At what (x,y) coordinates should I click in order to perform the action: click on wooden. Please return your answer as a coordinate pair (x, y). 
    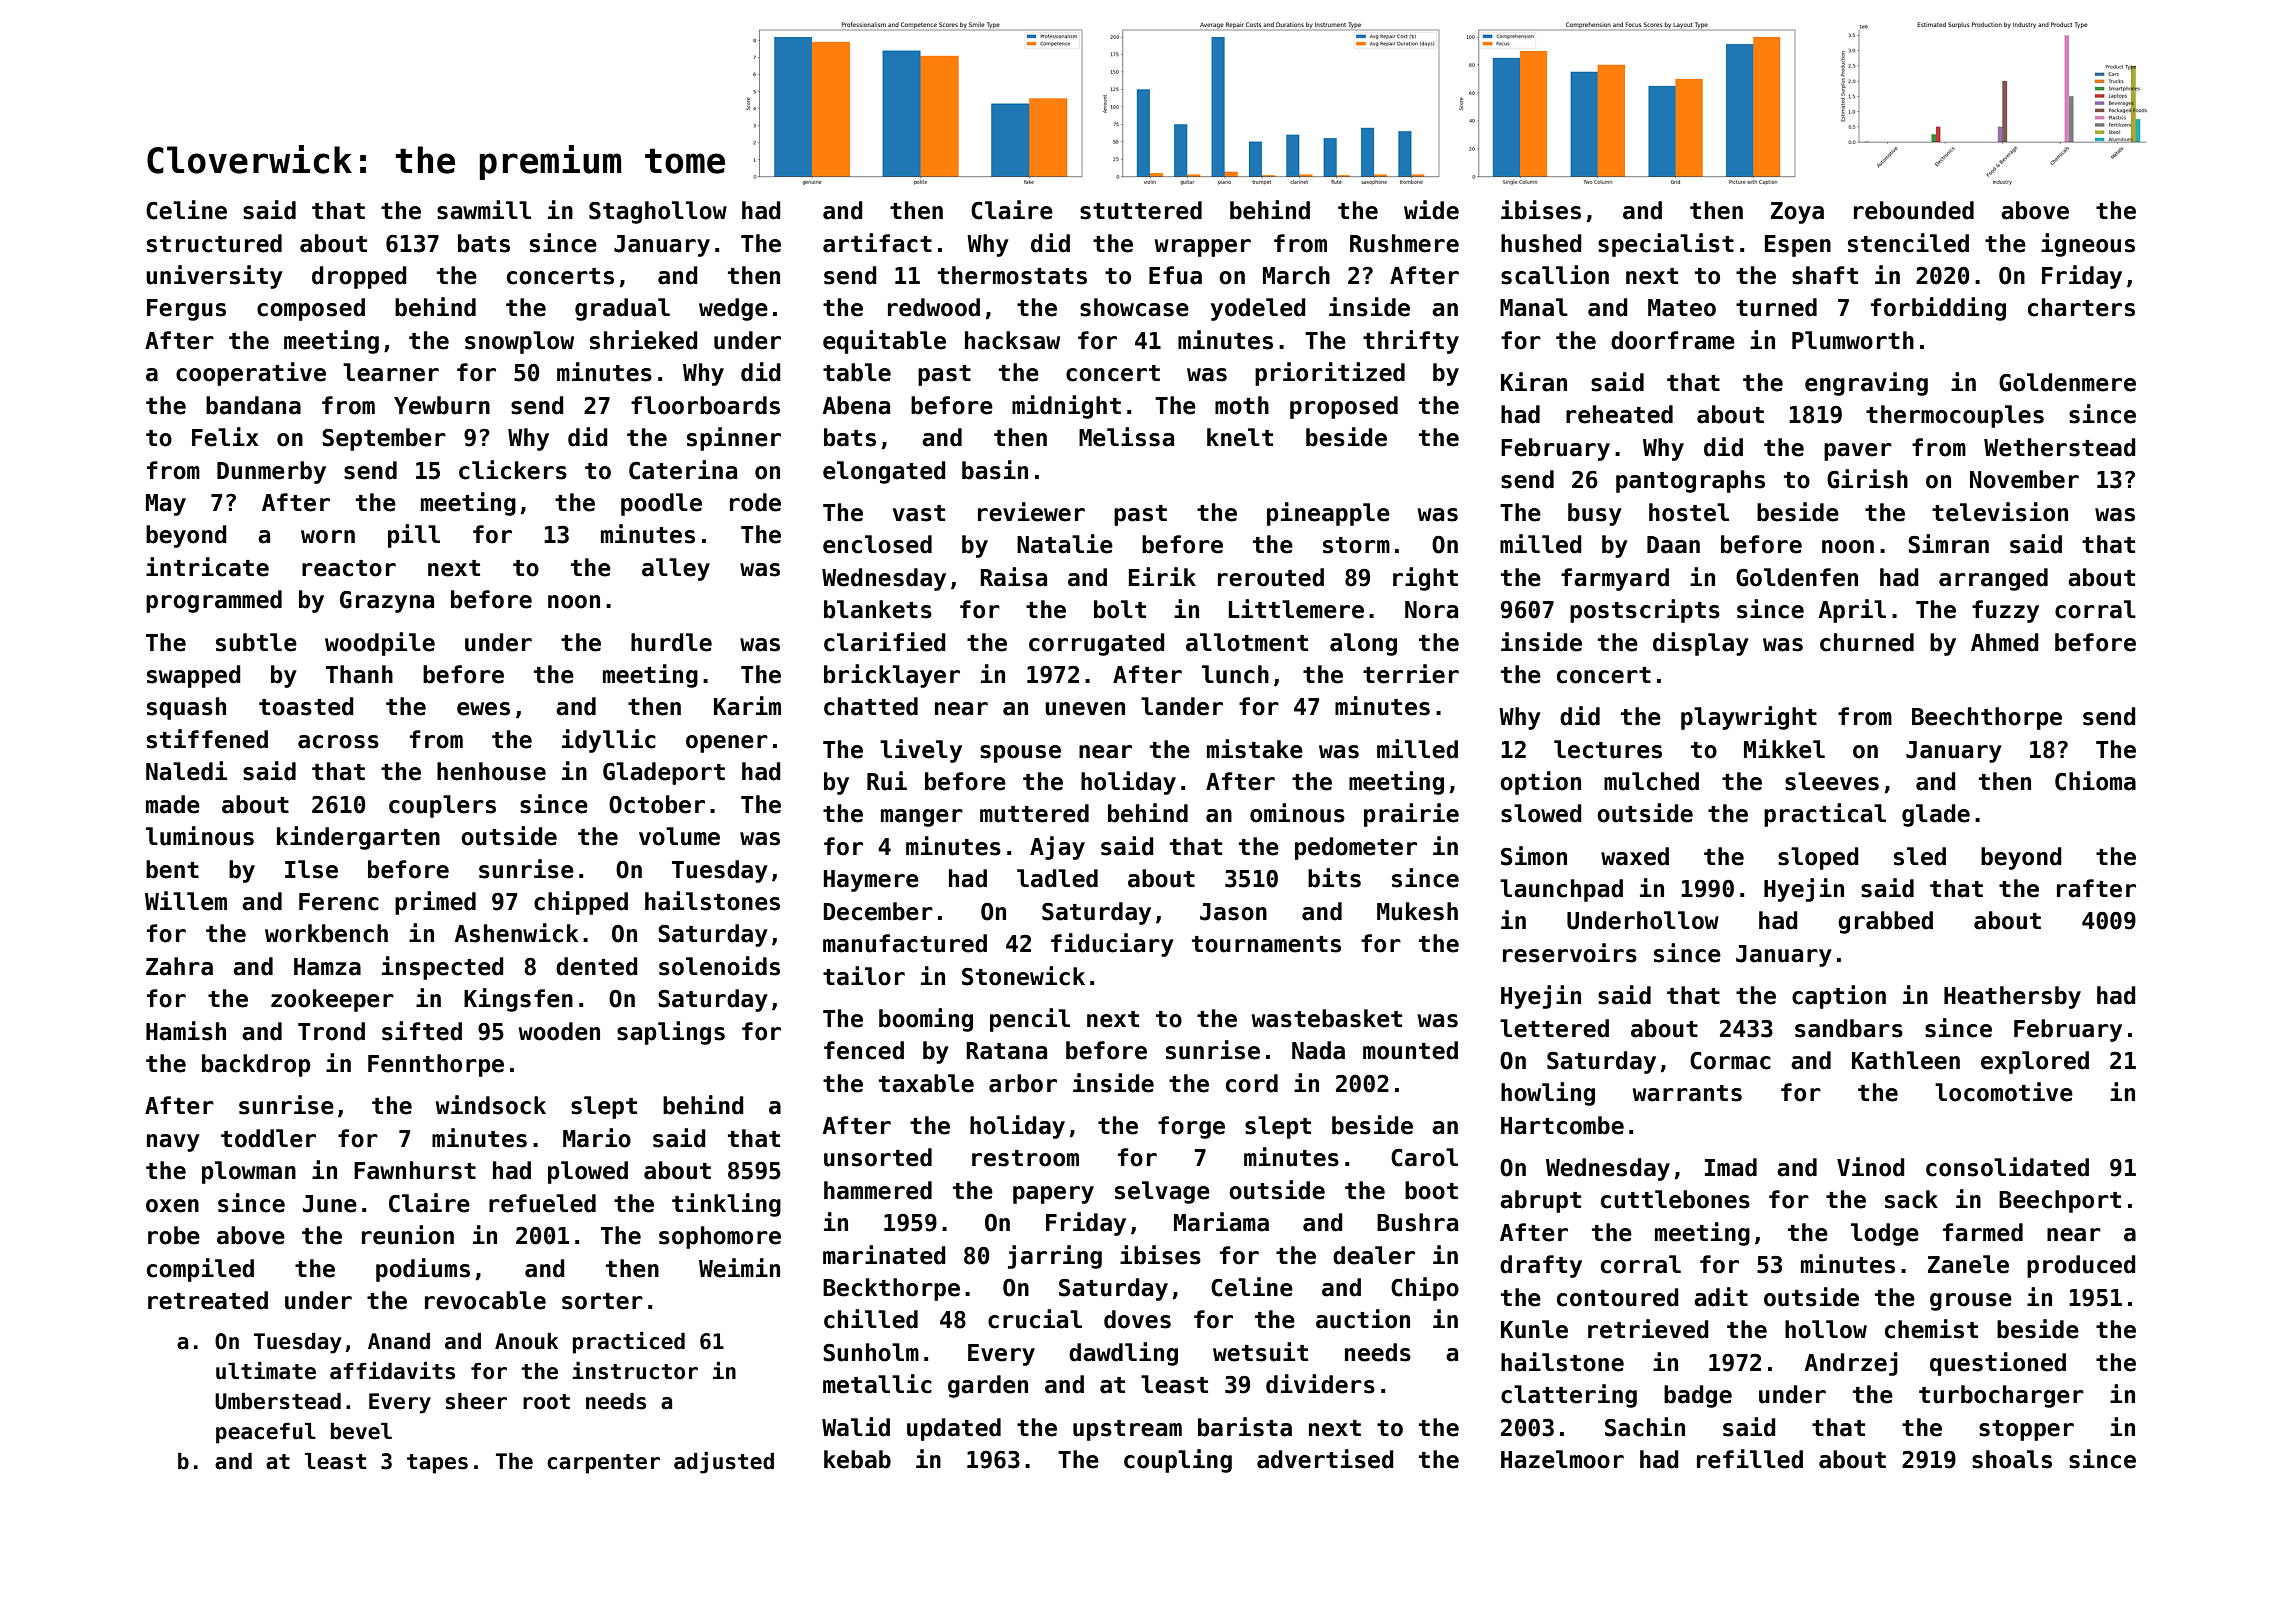
    Looking at the image, I should click on (559, 1031).
